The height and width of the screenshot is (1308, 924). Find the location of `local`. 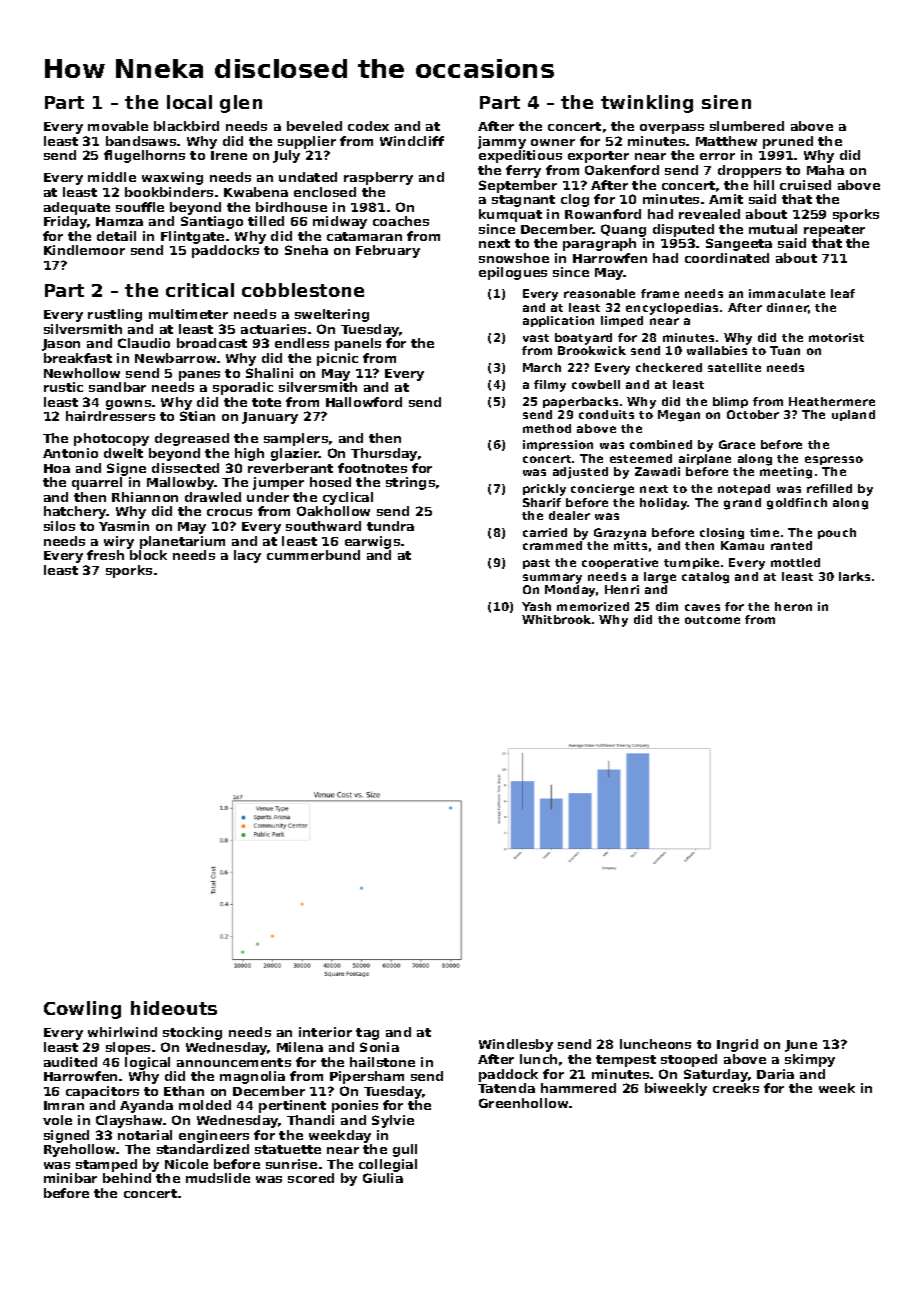

local is located at coordinates (189, 102).
